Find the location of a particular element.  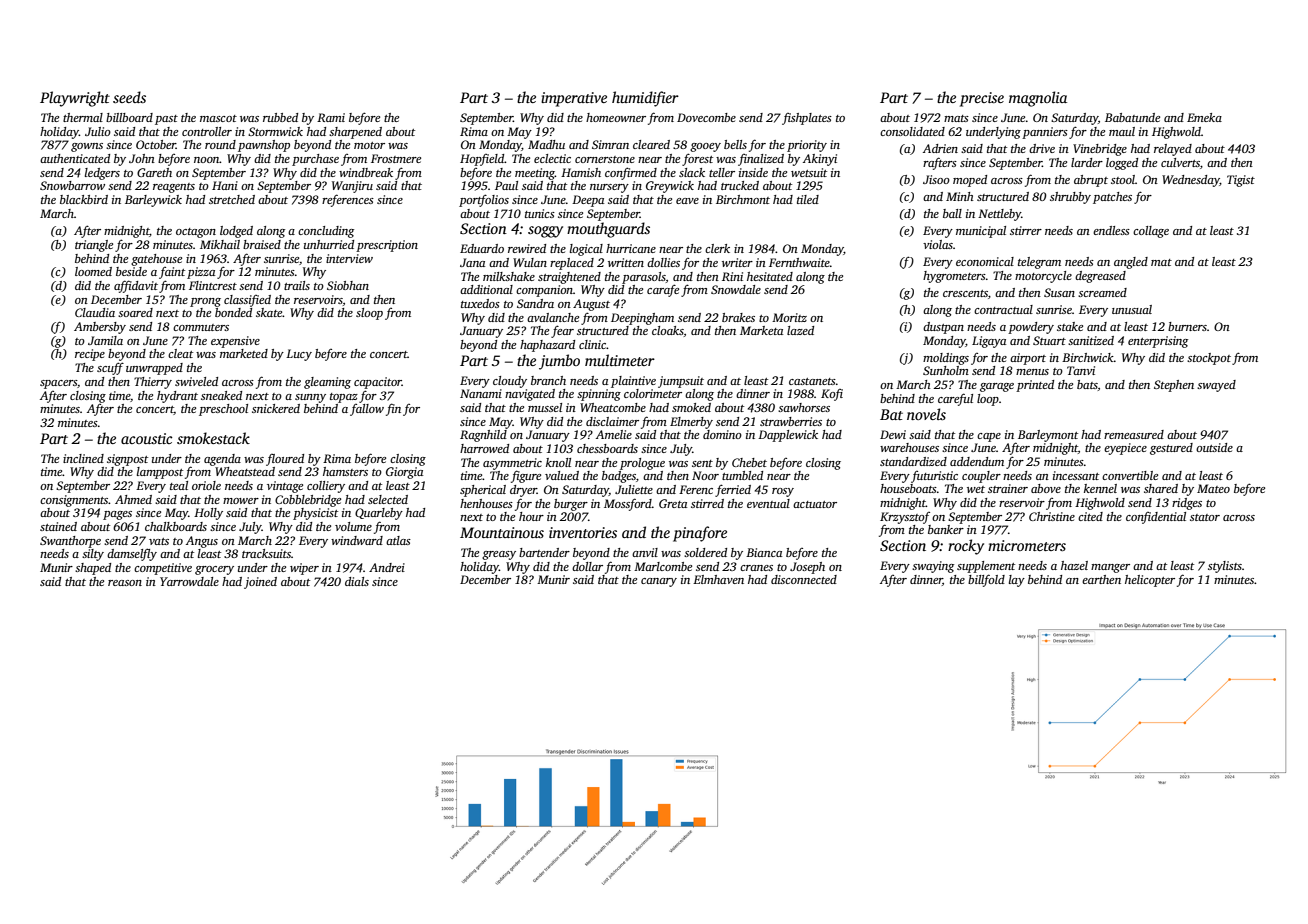

seeds is located at coordinates (129, 97).
